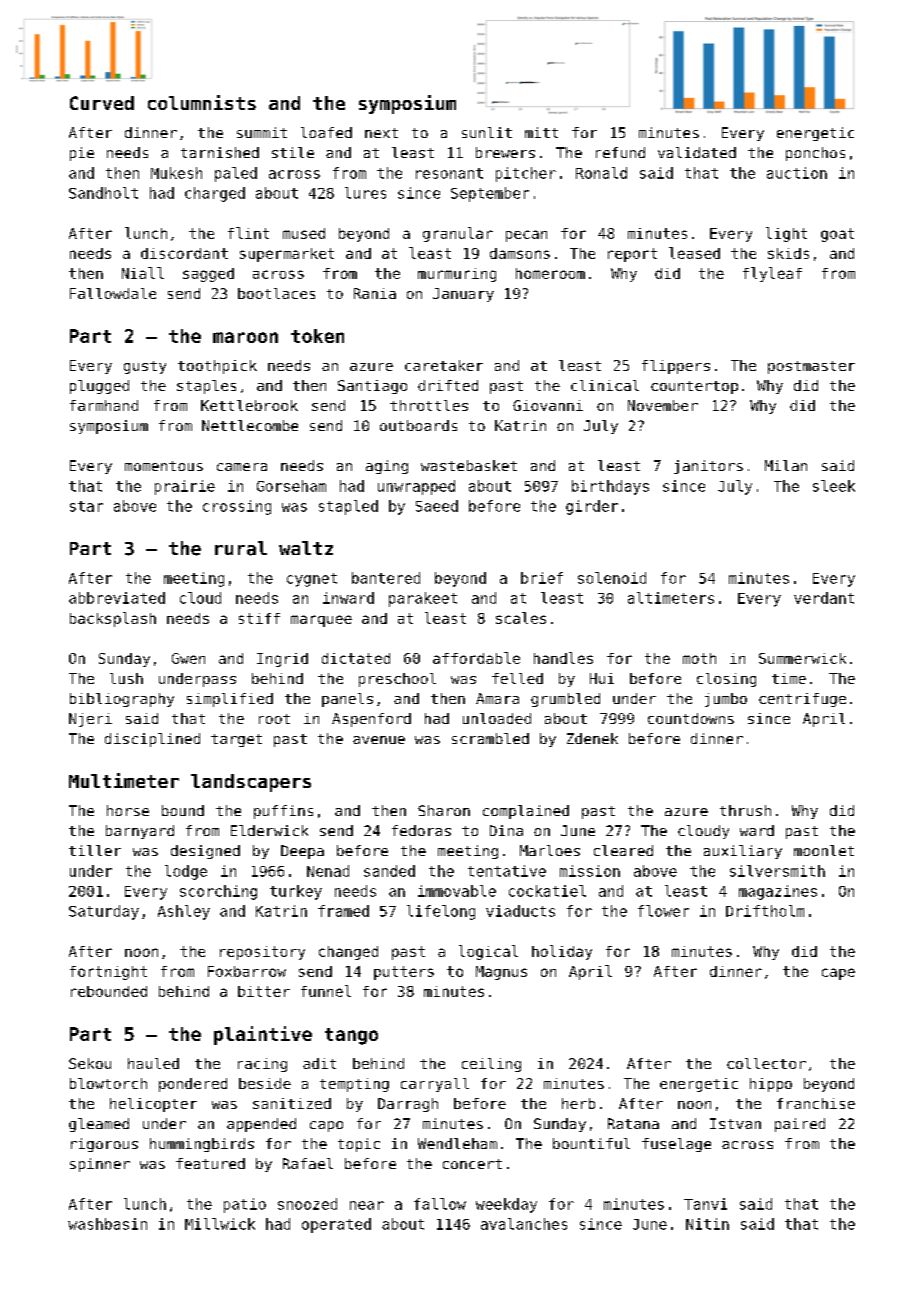  What do you see at coordinates (816, 1103) in the image?
I see `franchise` at bounding box center [816, 1103].
